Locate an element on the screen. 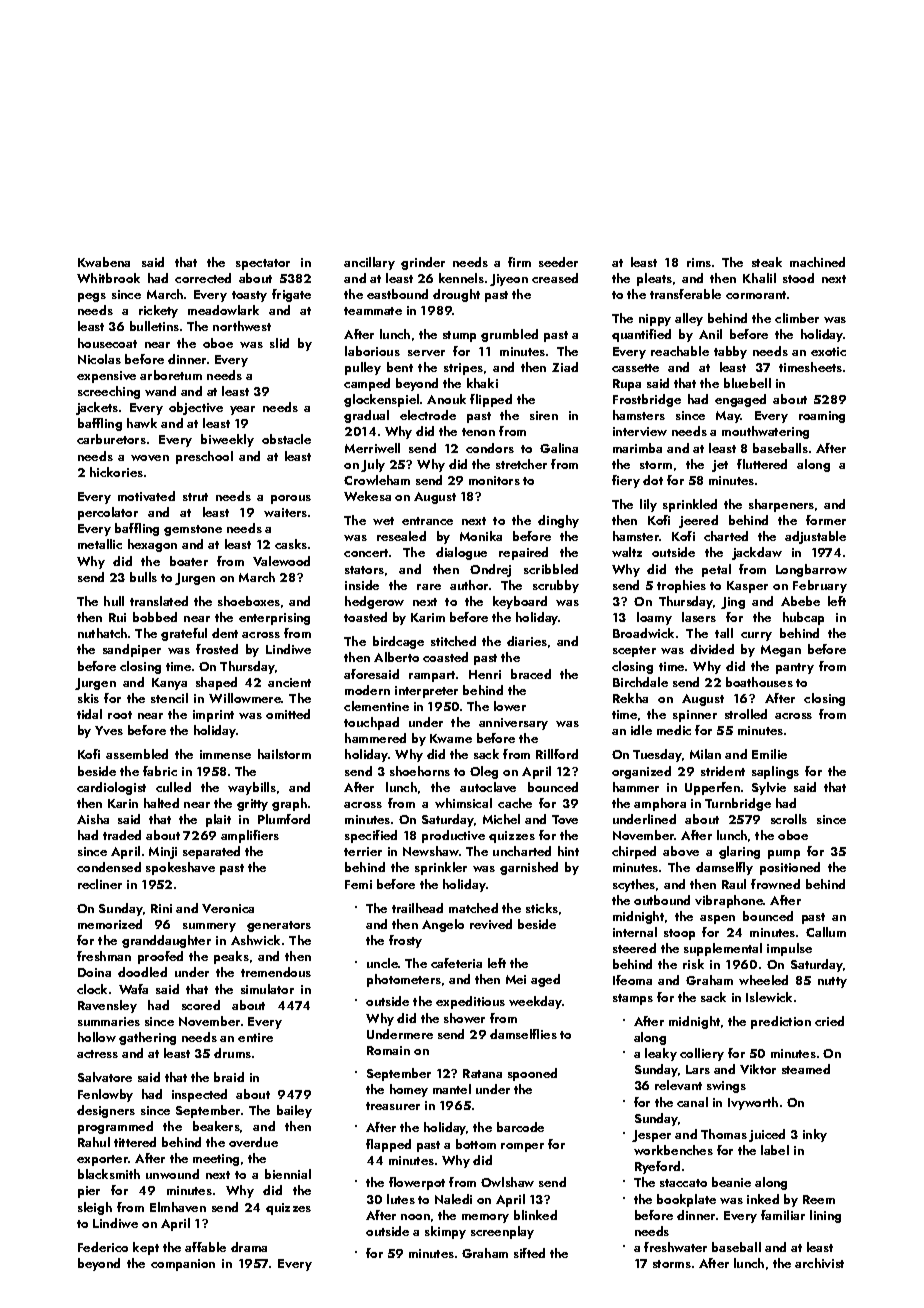 This screenshot has height=1308, width=924. Aisha is located at coordinates (93, 819).
